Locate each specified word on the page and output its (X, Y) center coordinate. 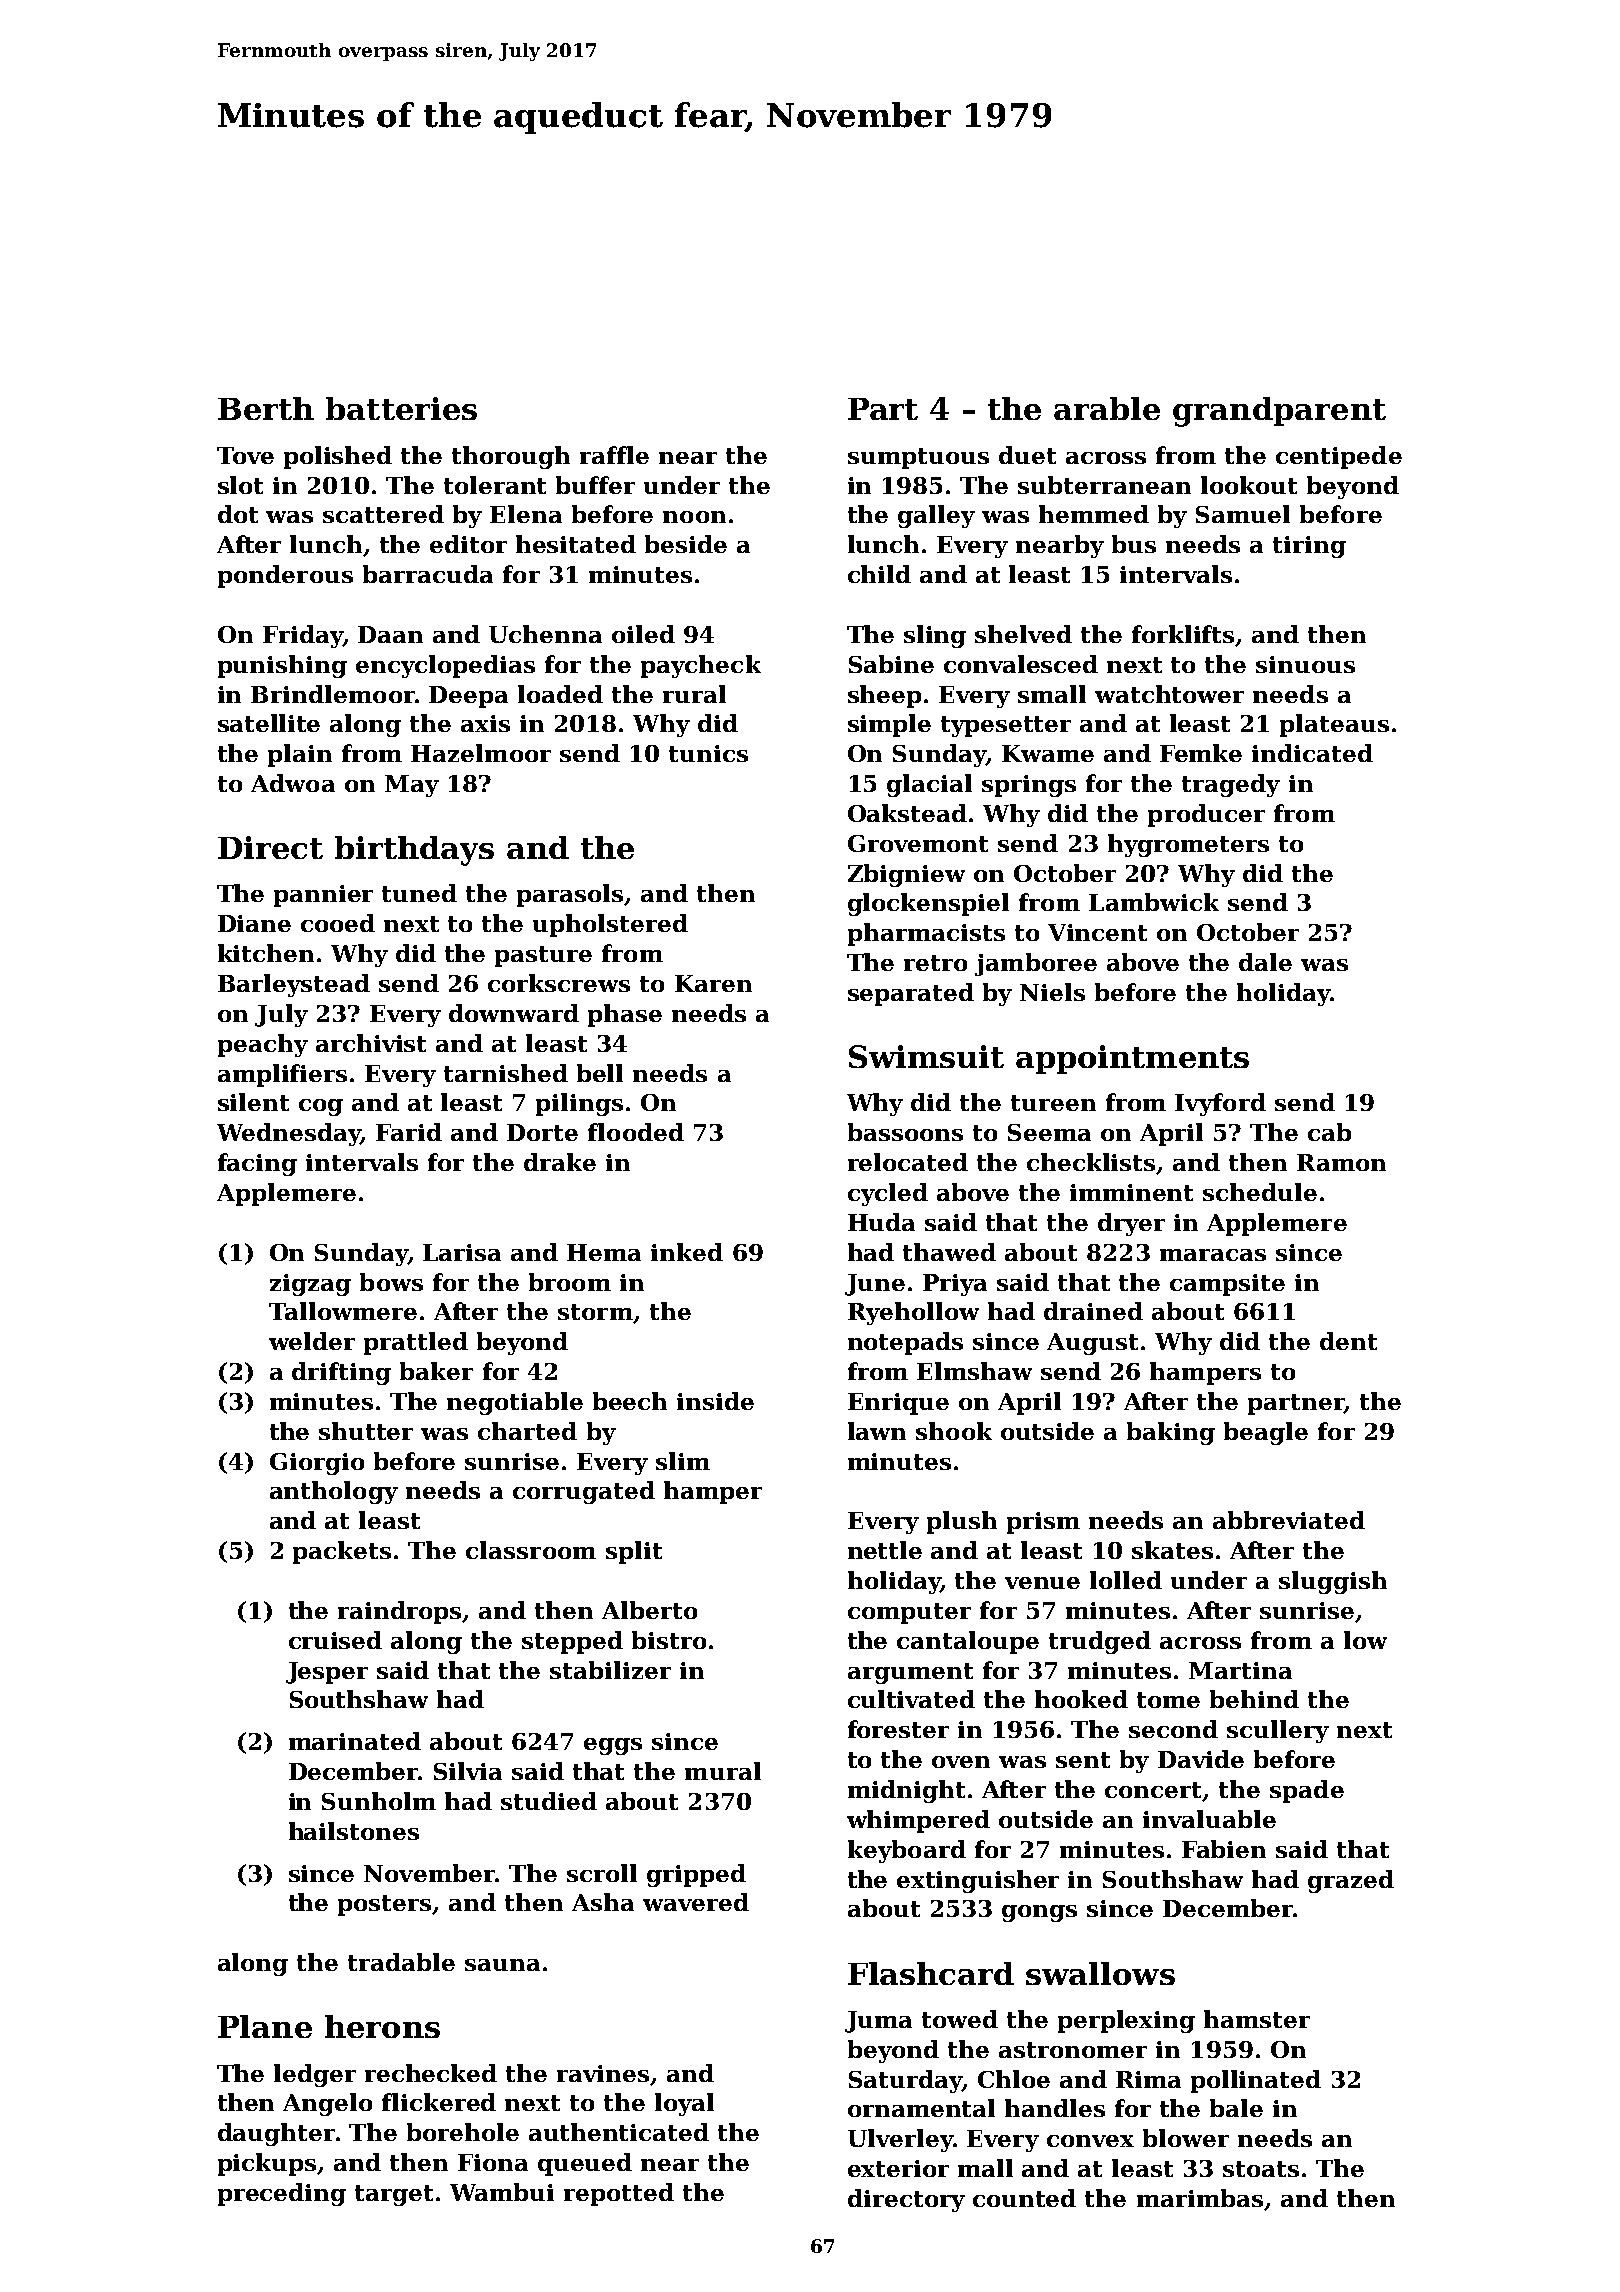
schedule (1260, 1192)
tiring (1309, 547)
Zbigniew (906, 875)
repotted (619, 2194)
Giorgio (317, 1464)
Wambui (502, 2192)
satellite (269, 723)
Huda (881, 1222)
